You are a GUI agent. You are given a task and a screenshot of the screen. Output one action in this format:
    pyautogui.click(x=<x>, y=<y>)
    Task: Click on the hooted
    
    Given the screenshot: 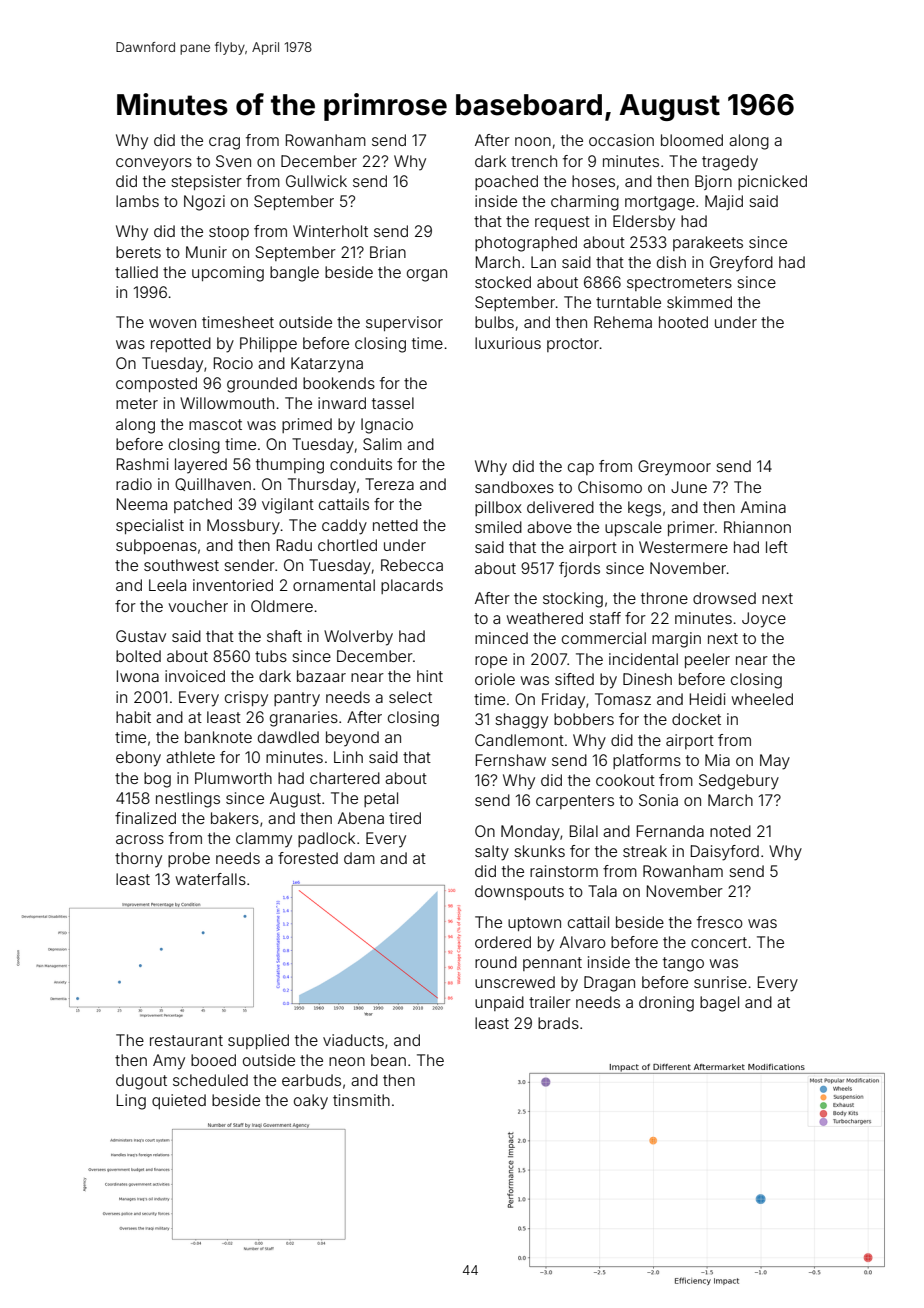 What is the action you would take?
    pyautogui.click(x=683, y=322)
